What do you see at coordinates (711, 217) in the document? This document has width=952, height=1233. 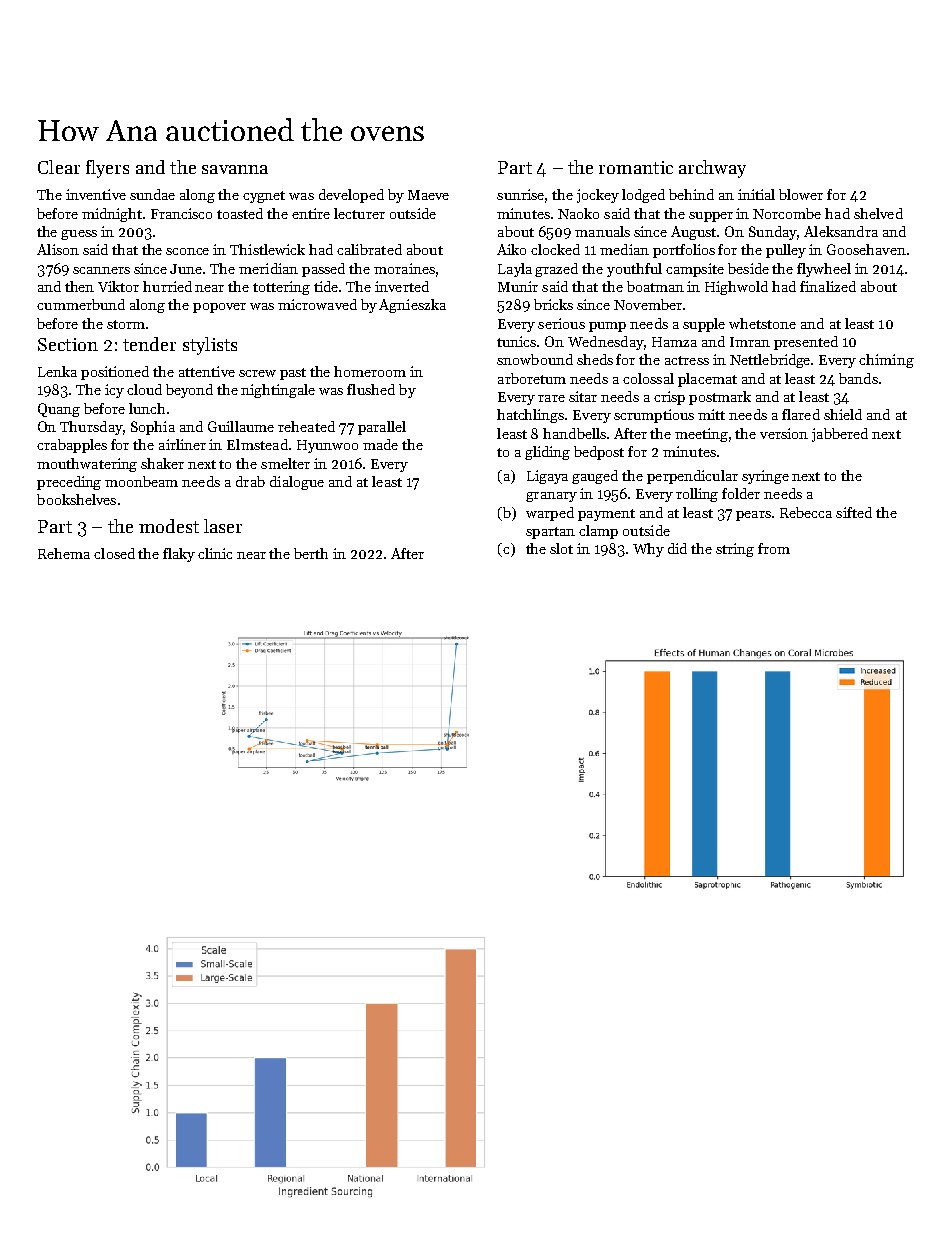 I see `supper` at bounding box center [711, 217].
